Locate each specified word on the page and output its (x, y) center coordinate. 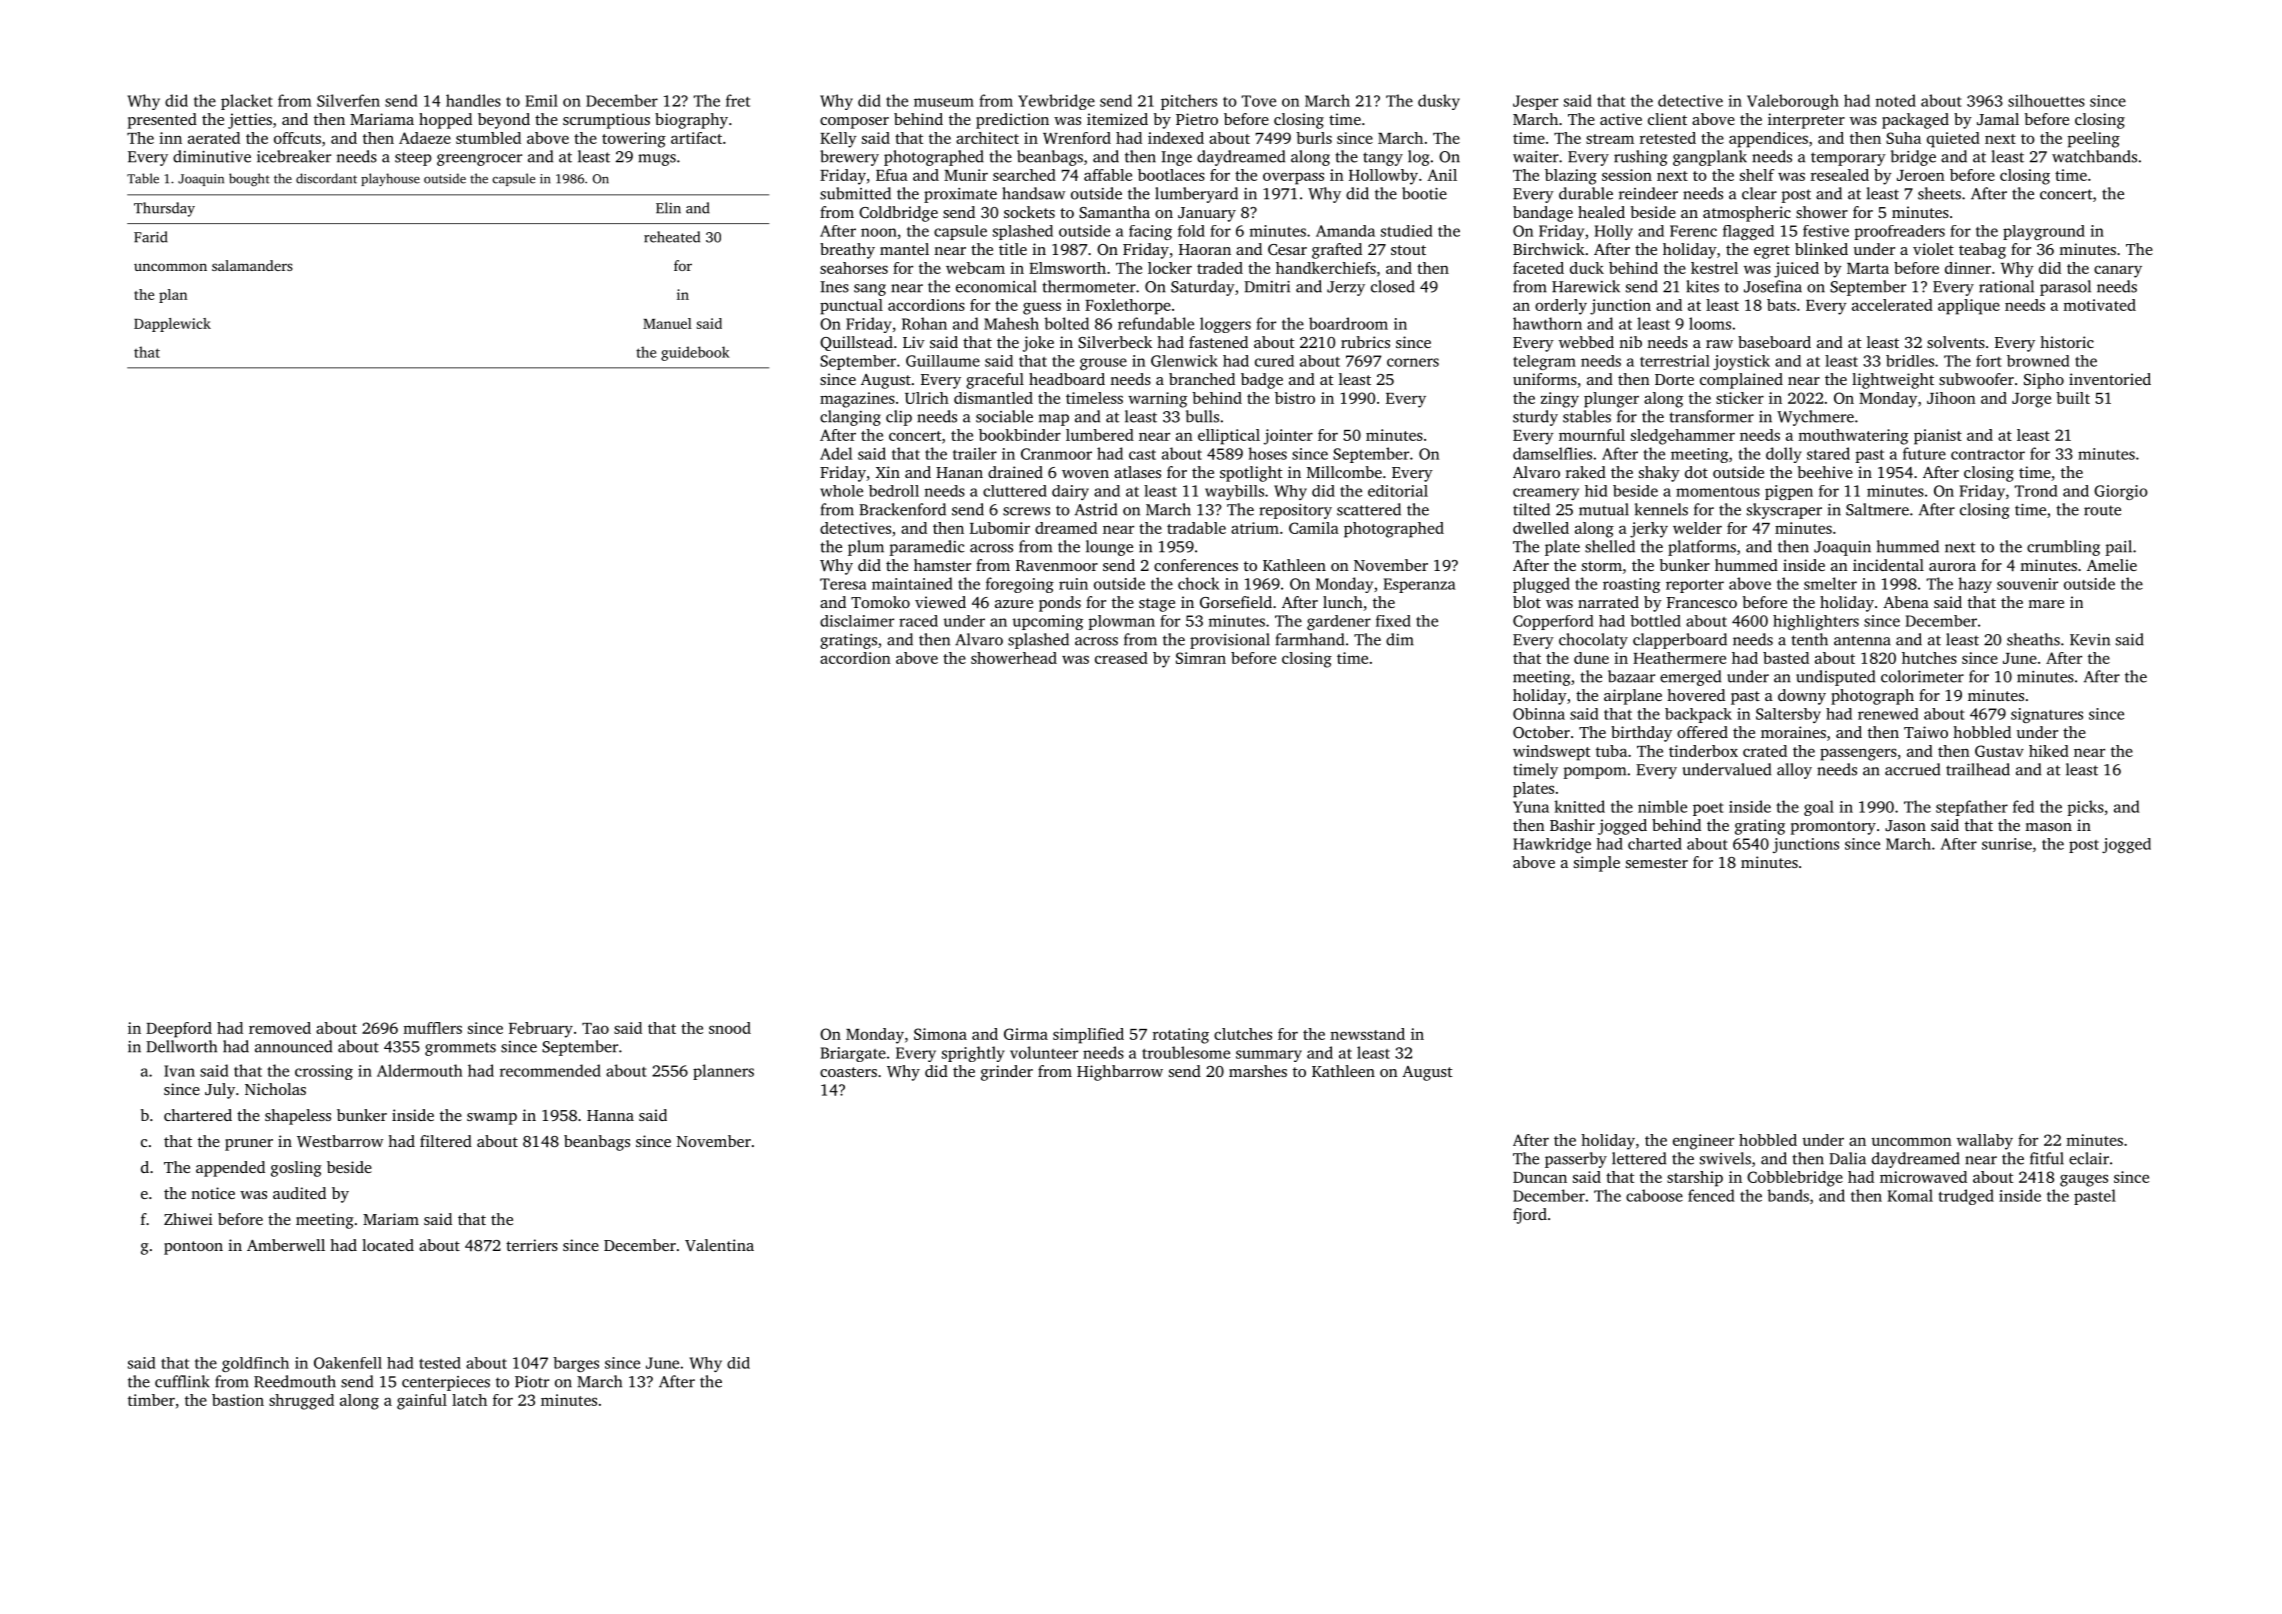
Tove (1259, 101)
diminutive (212, 156)
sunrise (2007, 844)
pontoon (193, 1248)
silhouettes (2046, 100)
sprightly (973, 1054)
